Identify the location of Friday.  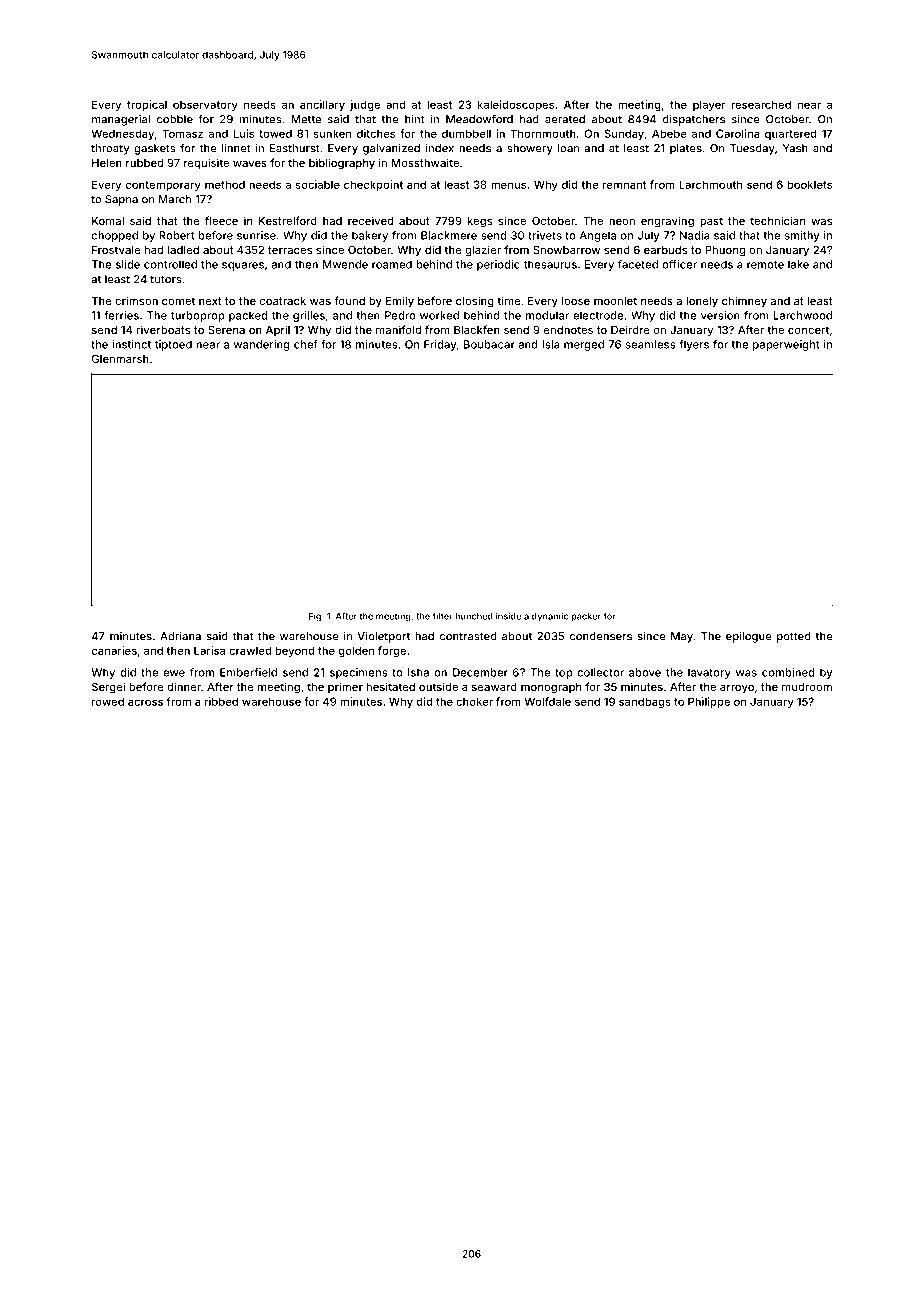
(440, 345).
